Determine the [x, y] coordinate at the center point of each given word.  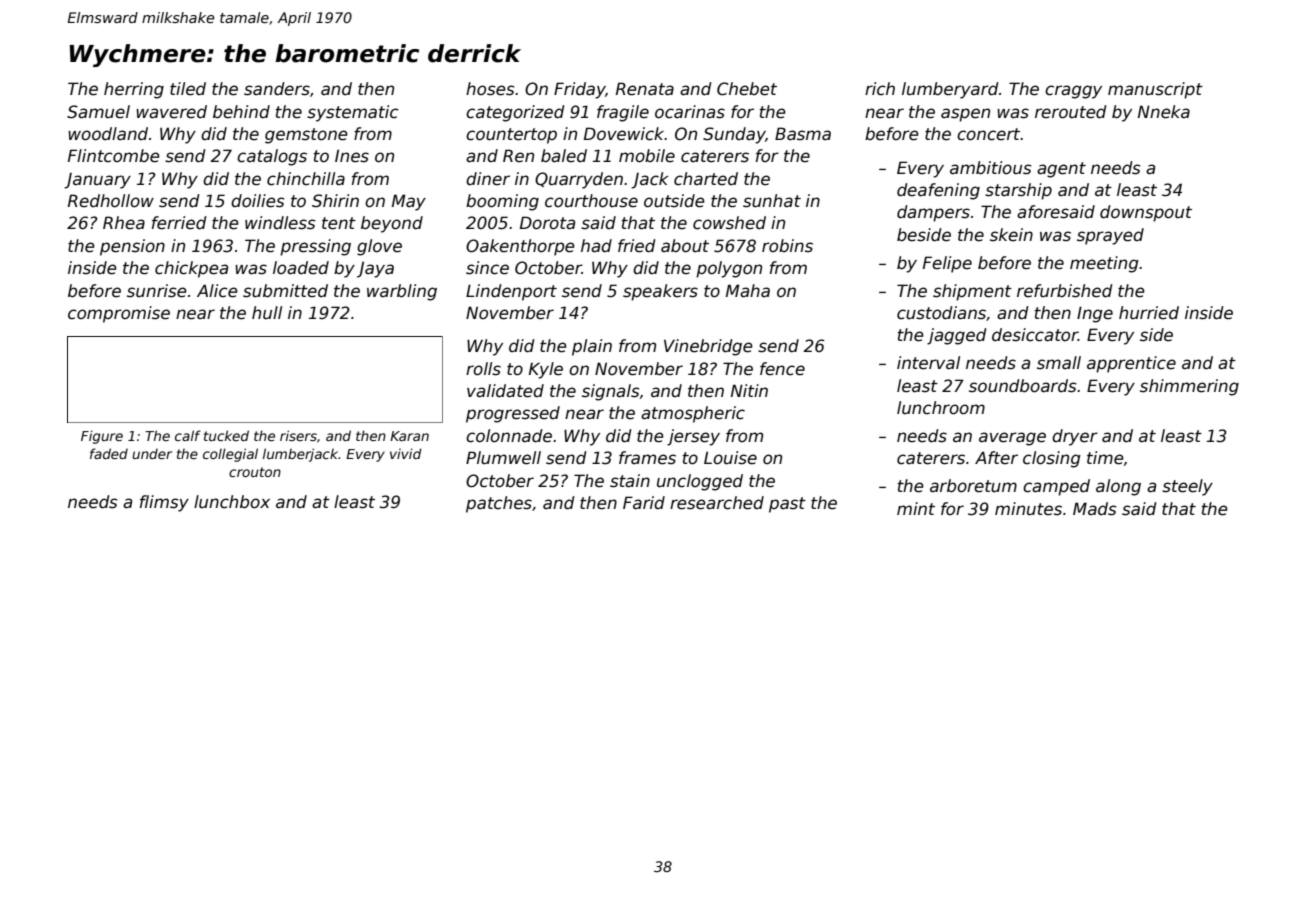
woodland [108, 134]
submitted [285, 291]
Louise [730, 458]
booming [502, 202]
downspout [1146, 213]
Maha [748, 291]
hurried [1149, 313]
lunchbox [232, 502]
